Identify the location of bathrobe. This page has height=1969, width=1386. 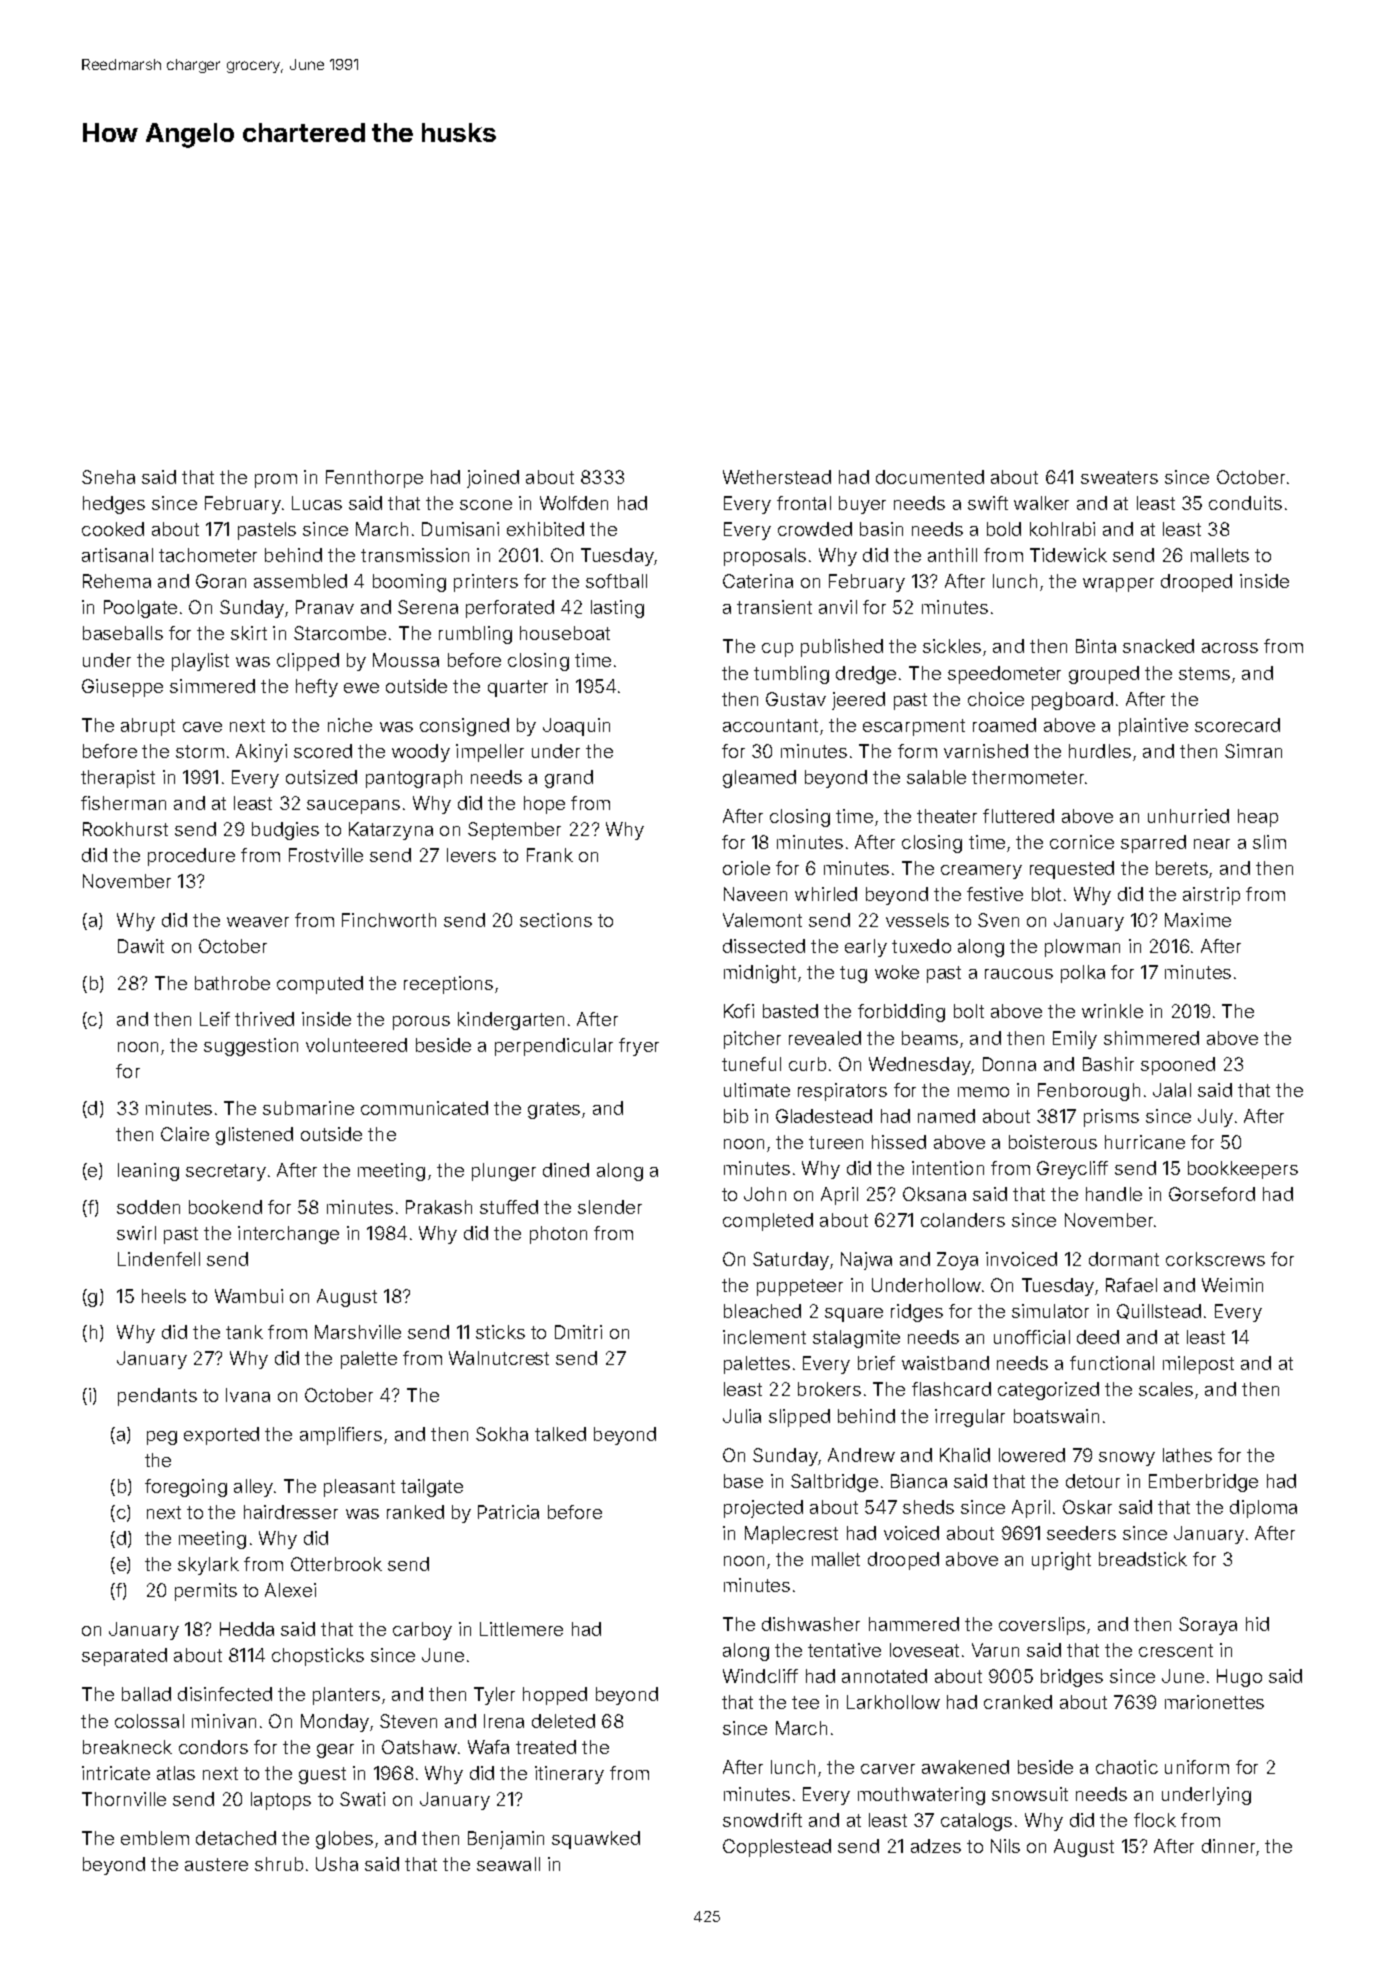
(232, 983).
